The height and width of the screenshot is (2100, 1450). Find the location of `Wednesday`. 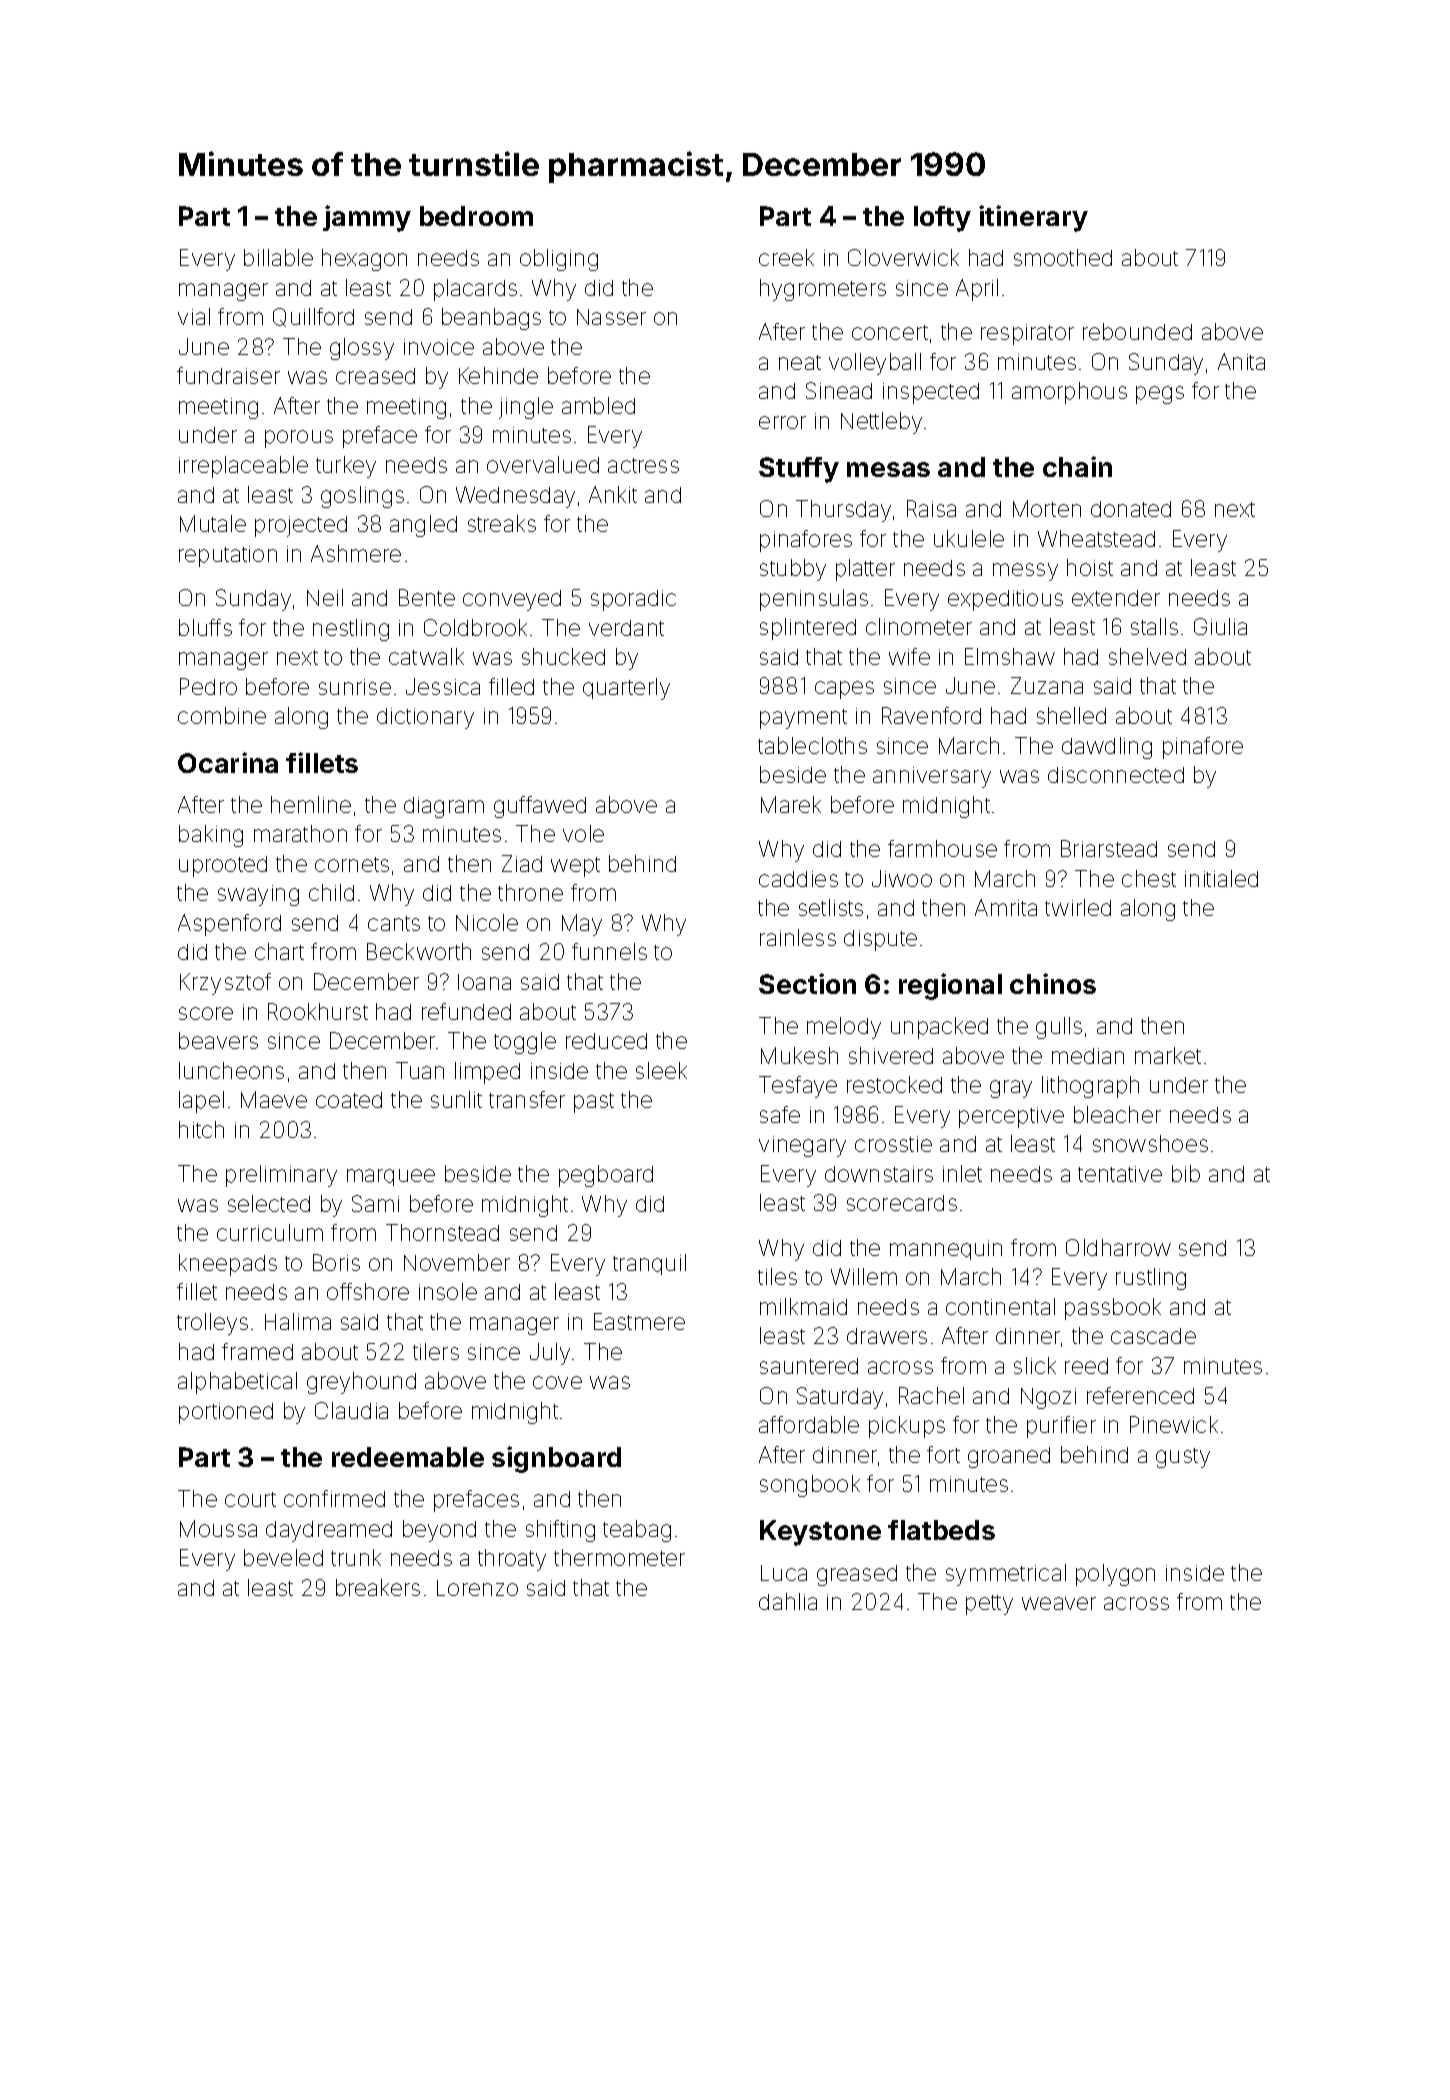

Wednesday is located at coordinates (515, 497).
